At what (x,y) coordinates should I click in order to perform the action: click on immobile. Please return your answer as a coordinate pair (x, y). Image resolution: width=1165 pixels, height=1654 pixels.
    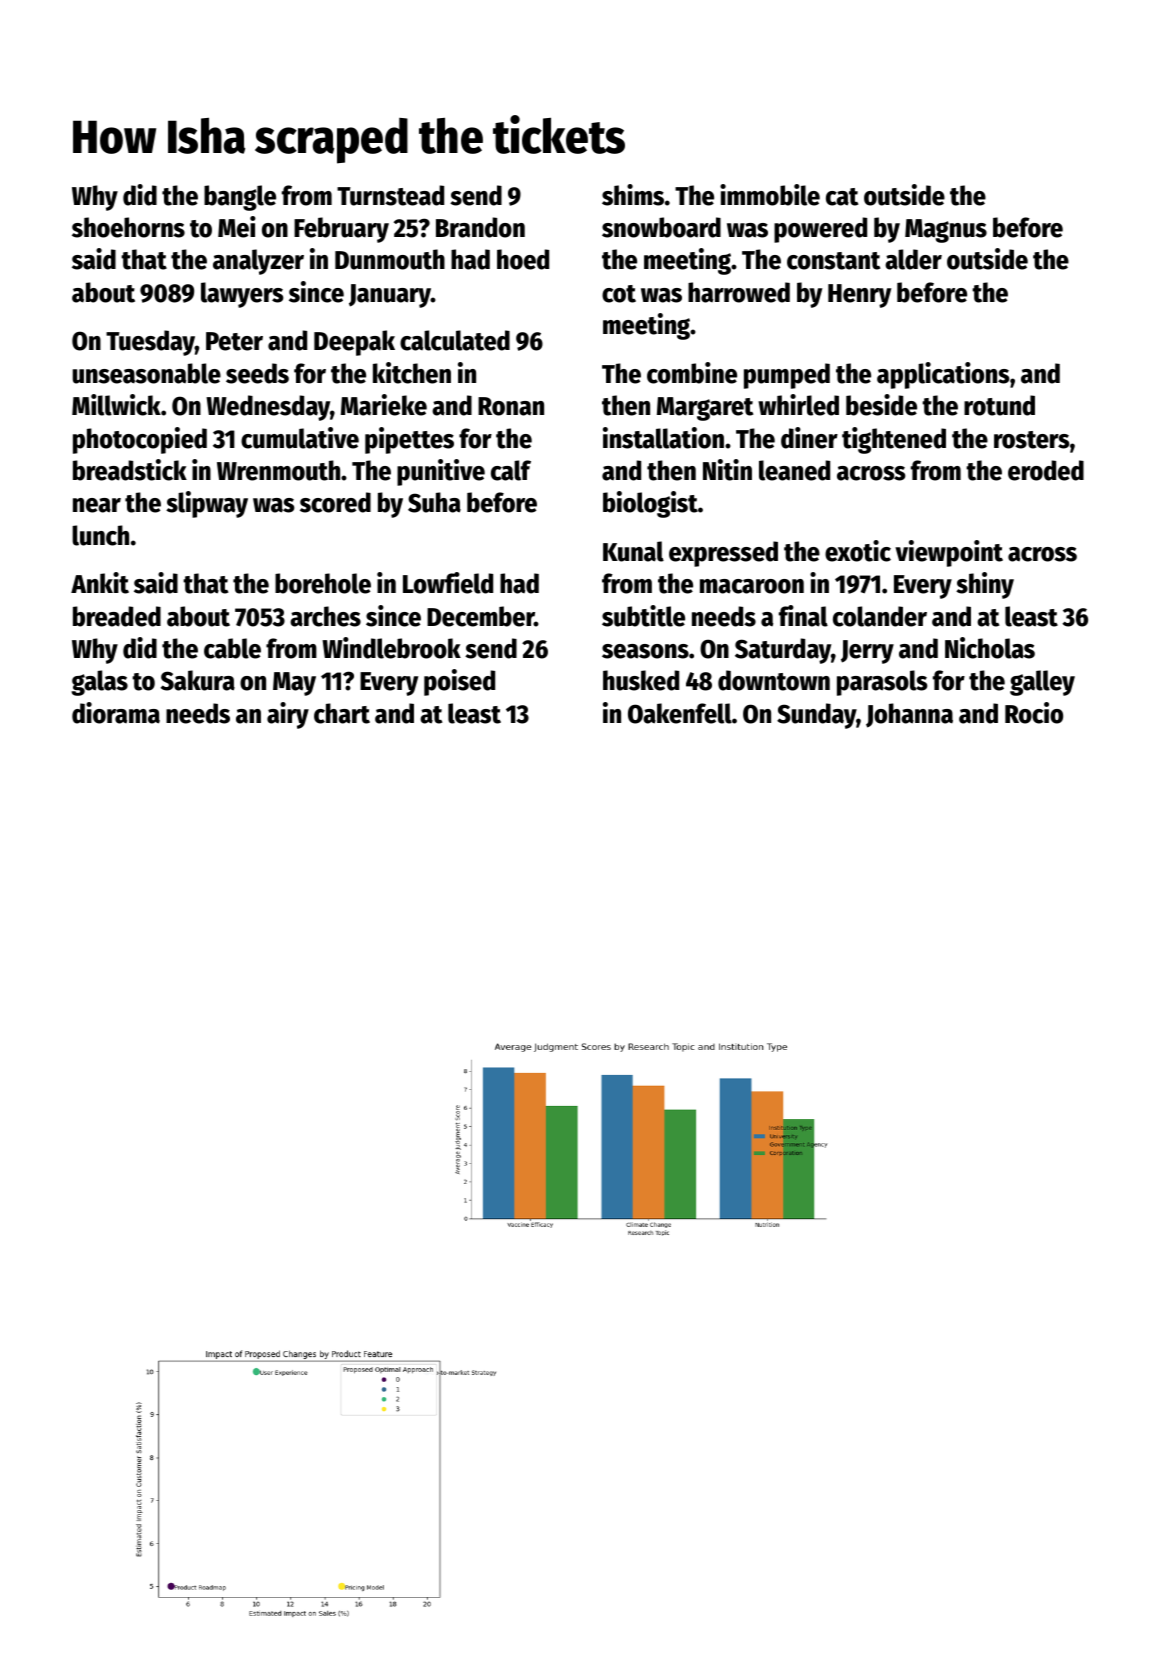
    Looking at the image, I should click on (770, 195).
